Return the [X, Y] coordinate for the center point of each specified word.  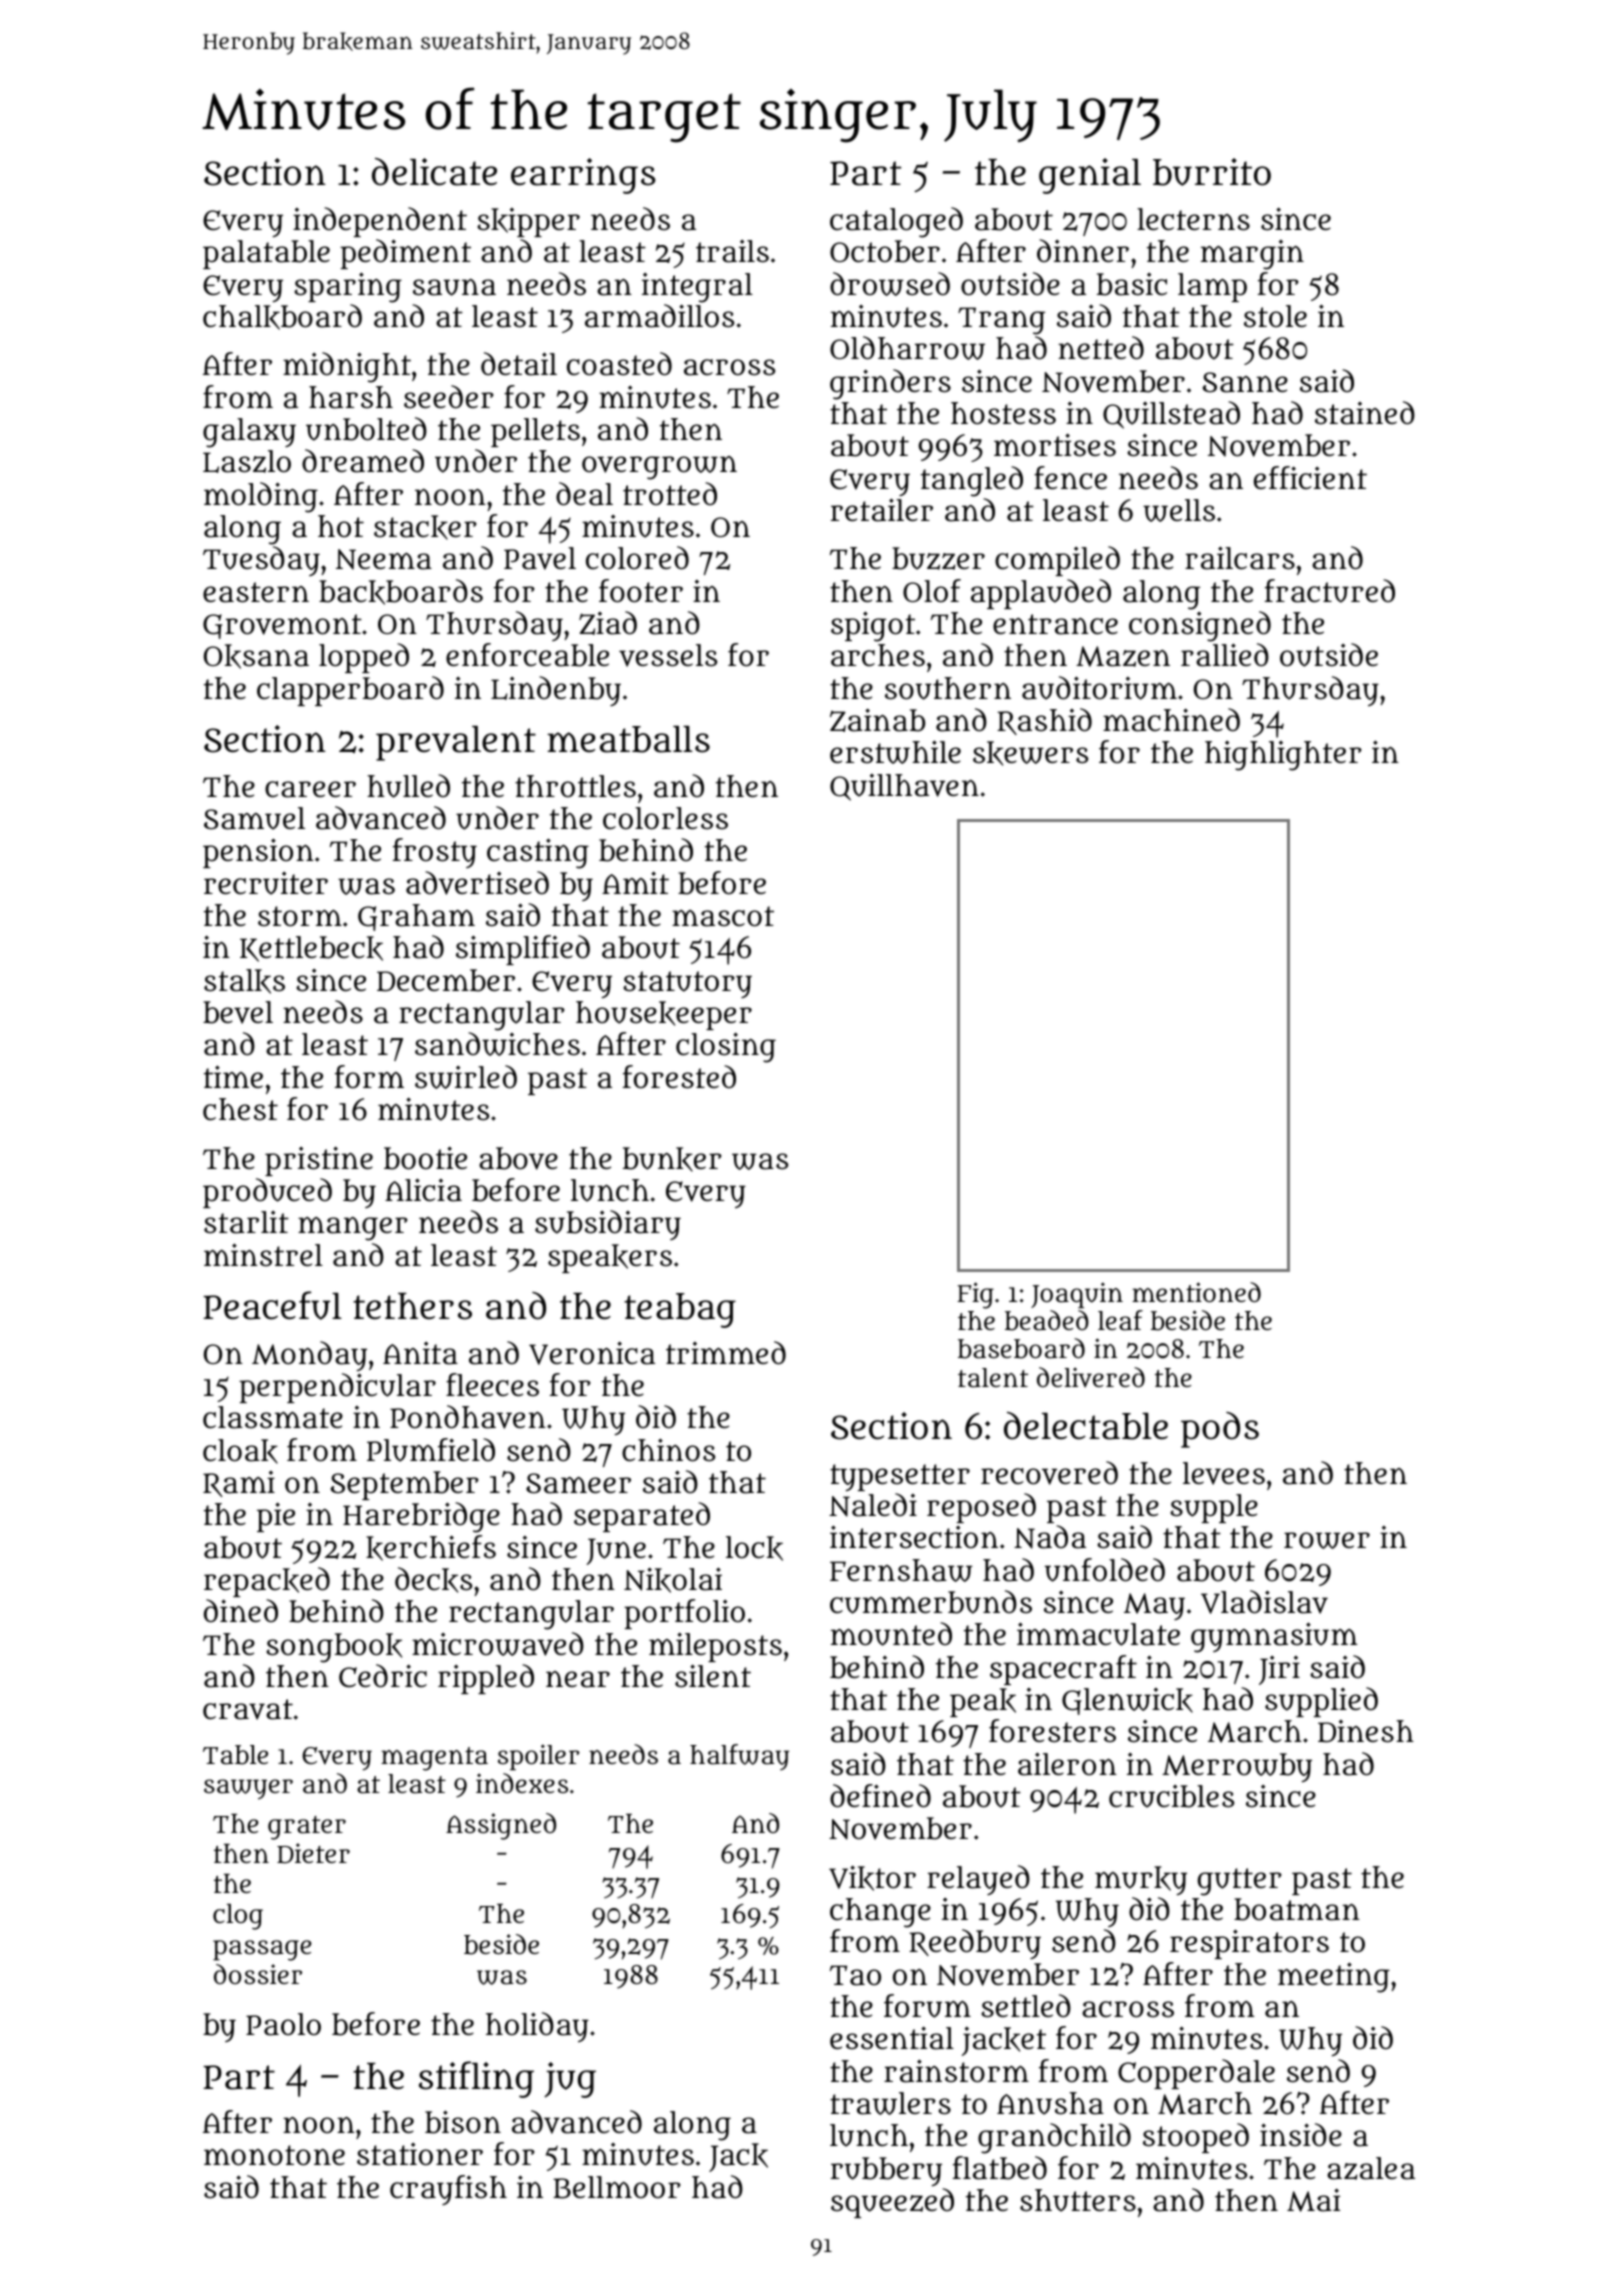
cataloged [896, 222]
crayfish [448, 2190]
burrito [1212, 172]
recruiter [266, 883]
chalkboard [282, 317]
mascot [723, 916]
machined [1171, 720]
